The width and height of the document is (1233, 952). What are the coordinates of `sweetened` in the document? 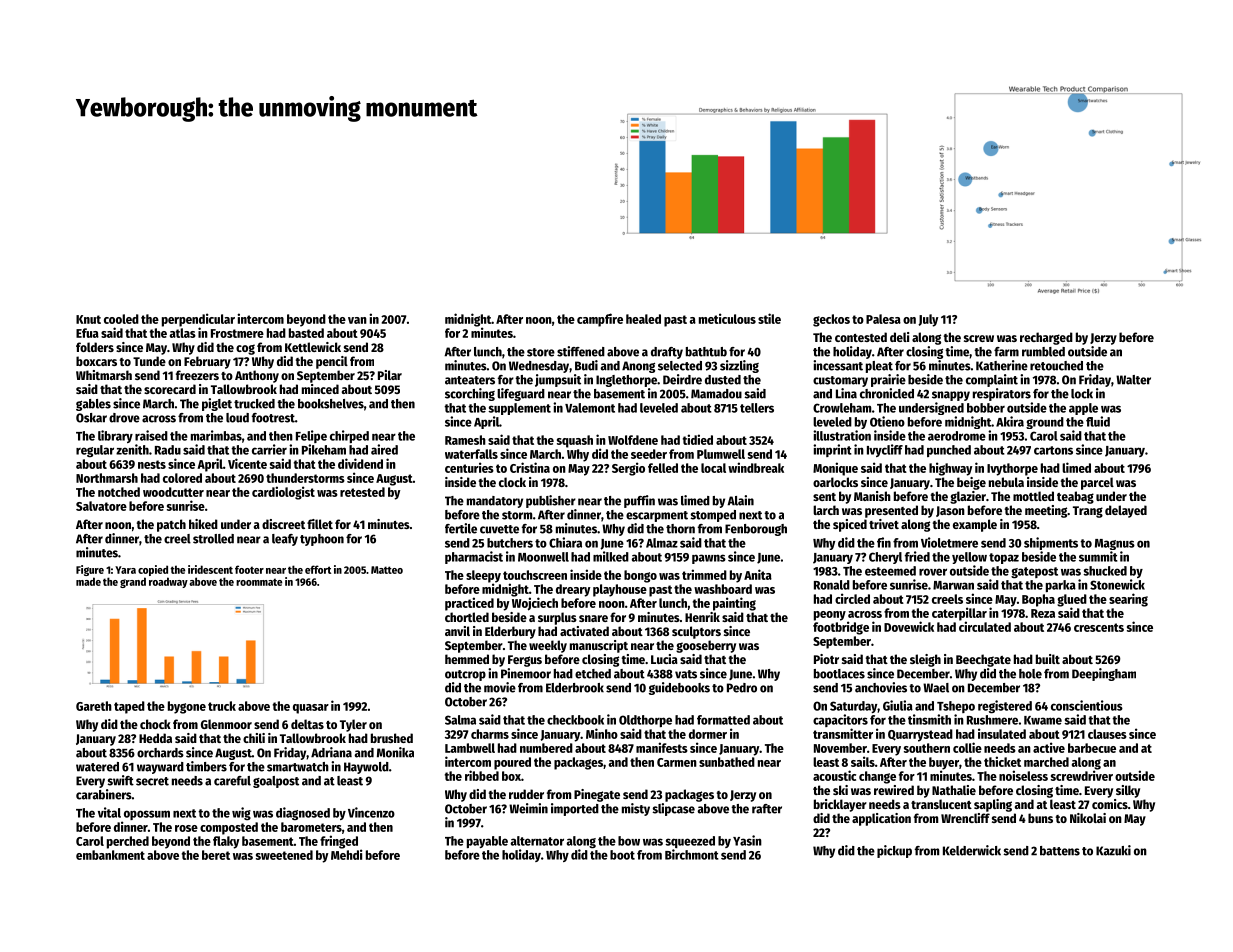 It's located at (284, 855).
